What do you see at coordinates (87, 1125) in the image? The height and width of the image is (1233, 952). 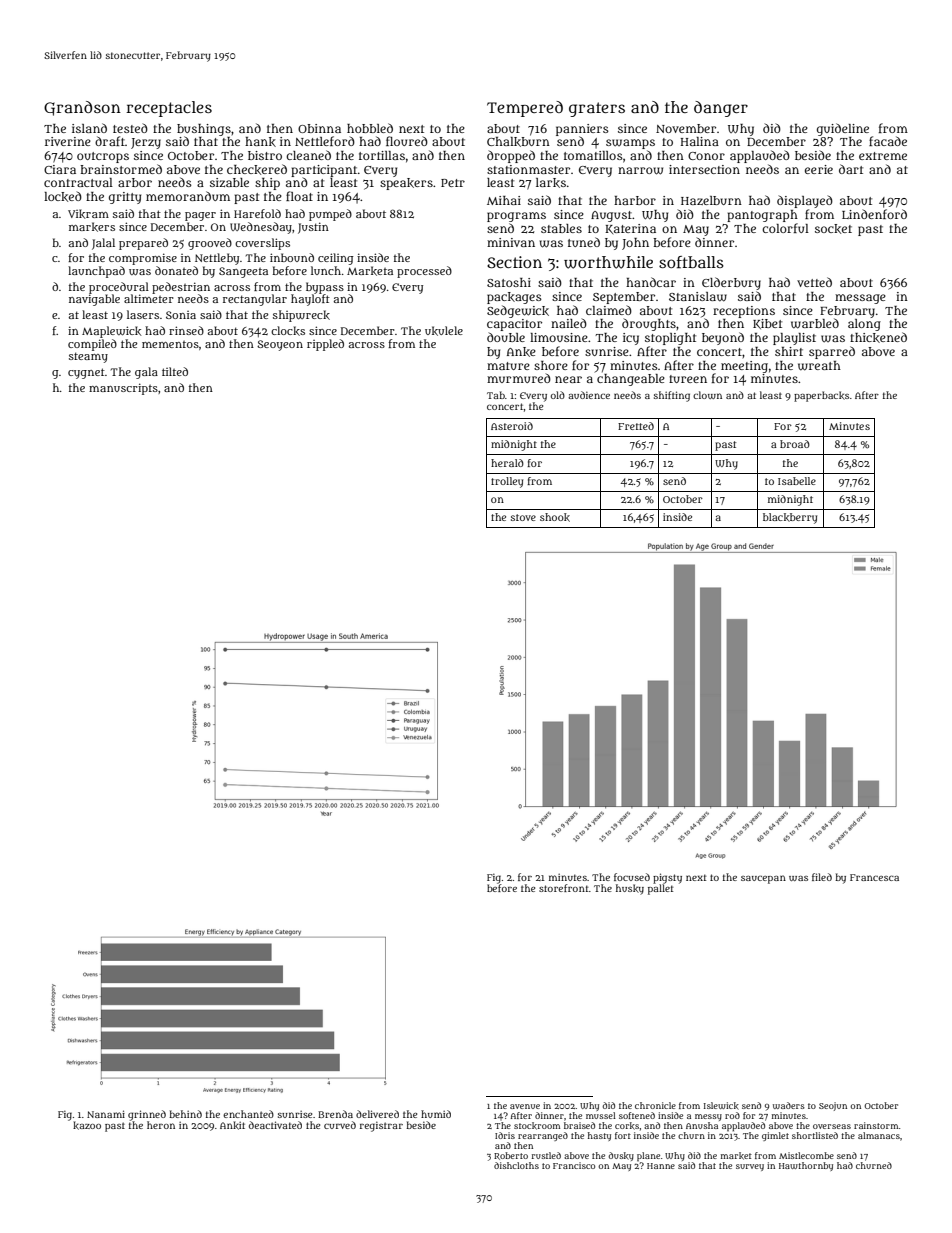 I see `kazoo` at bounding box center [87, 1125].
